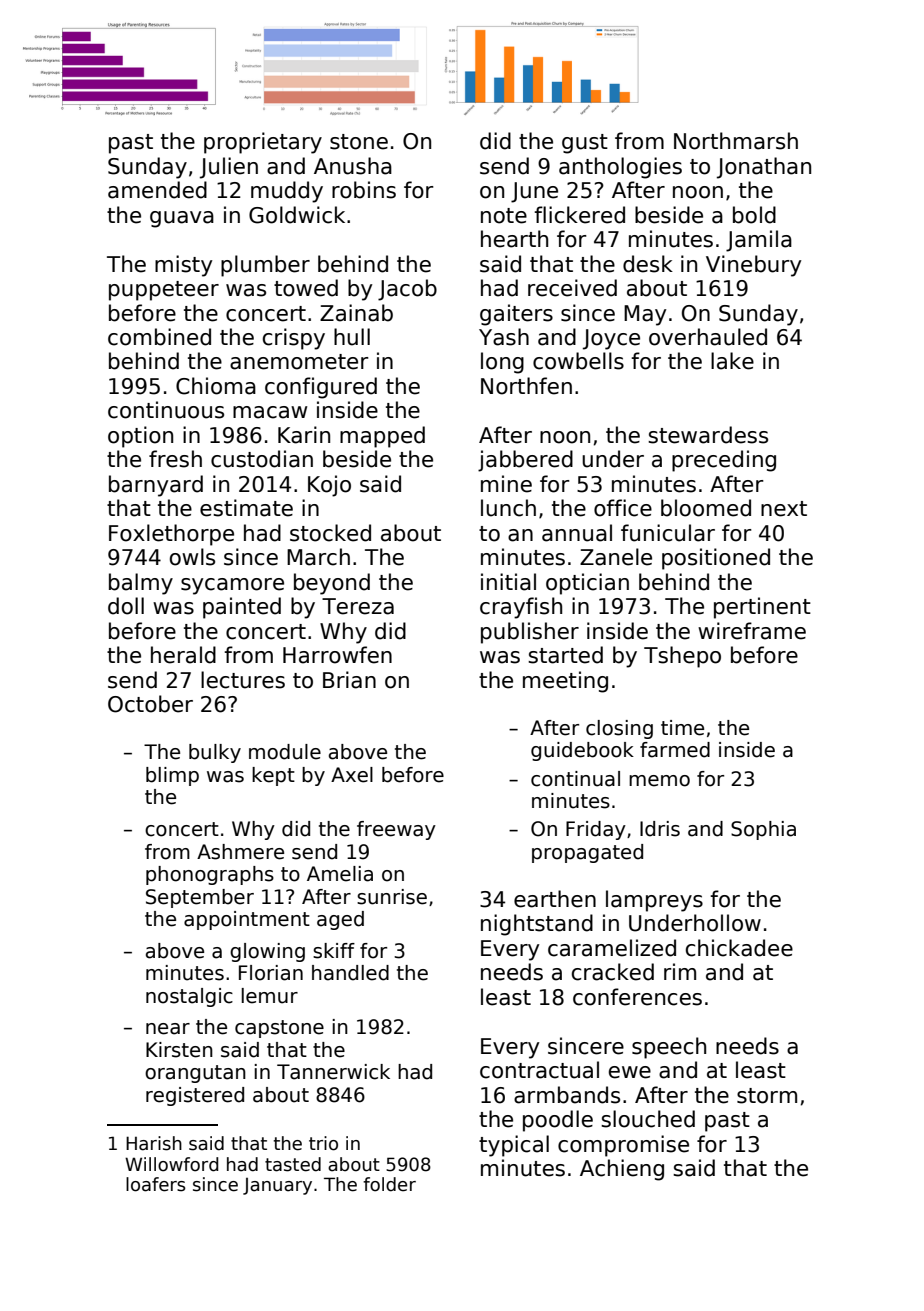  What do you see at coordinates (577, 533) in the screenshot?
I see `annual` at bounding box center [577, 533].
